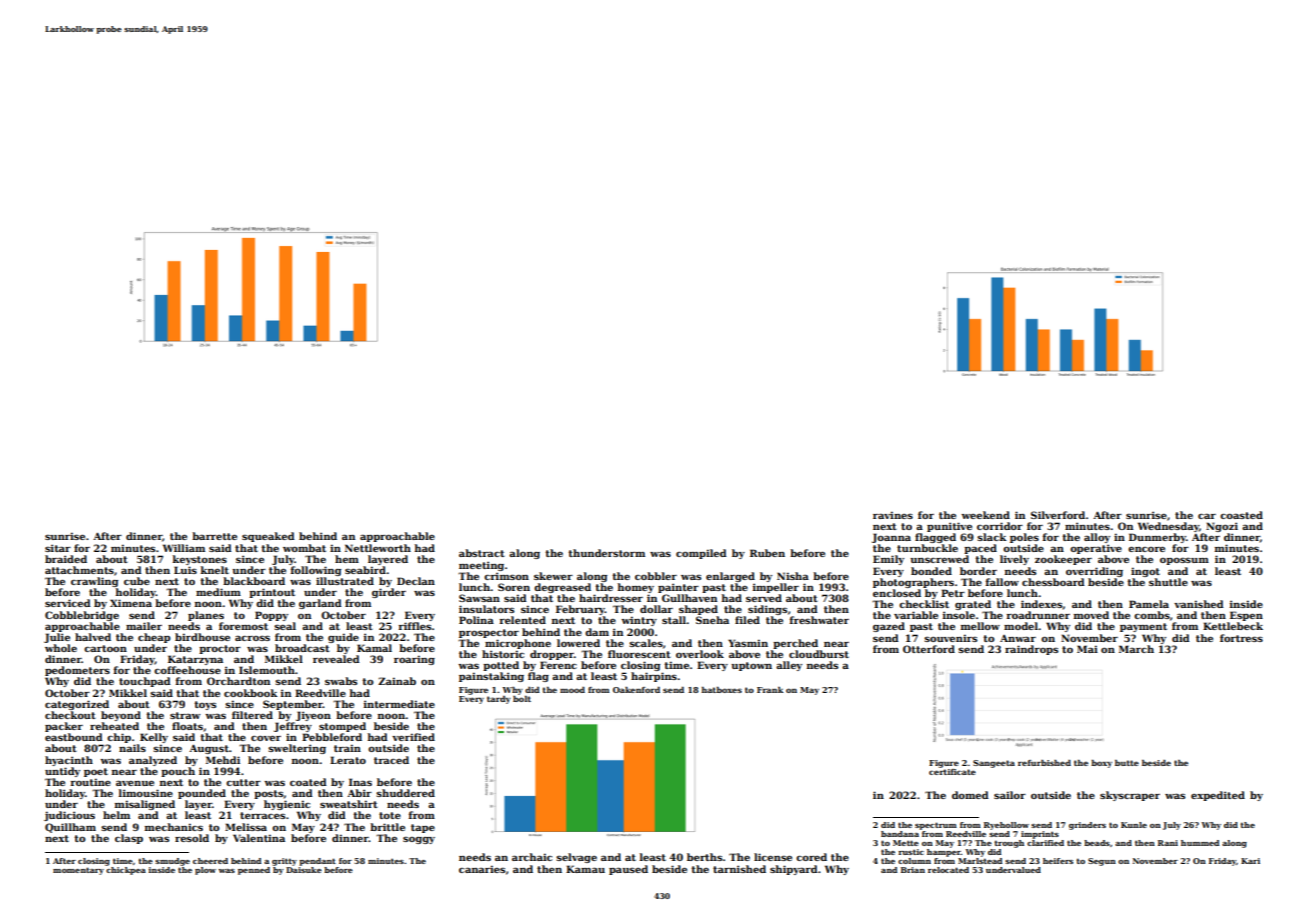  What do you see at coordinates (1127, 763) in the screenshot?
I see `butte` at bounding box center [1127, 763].
